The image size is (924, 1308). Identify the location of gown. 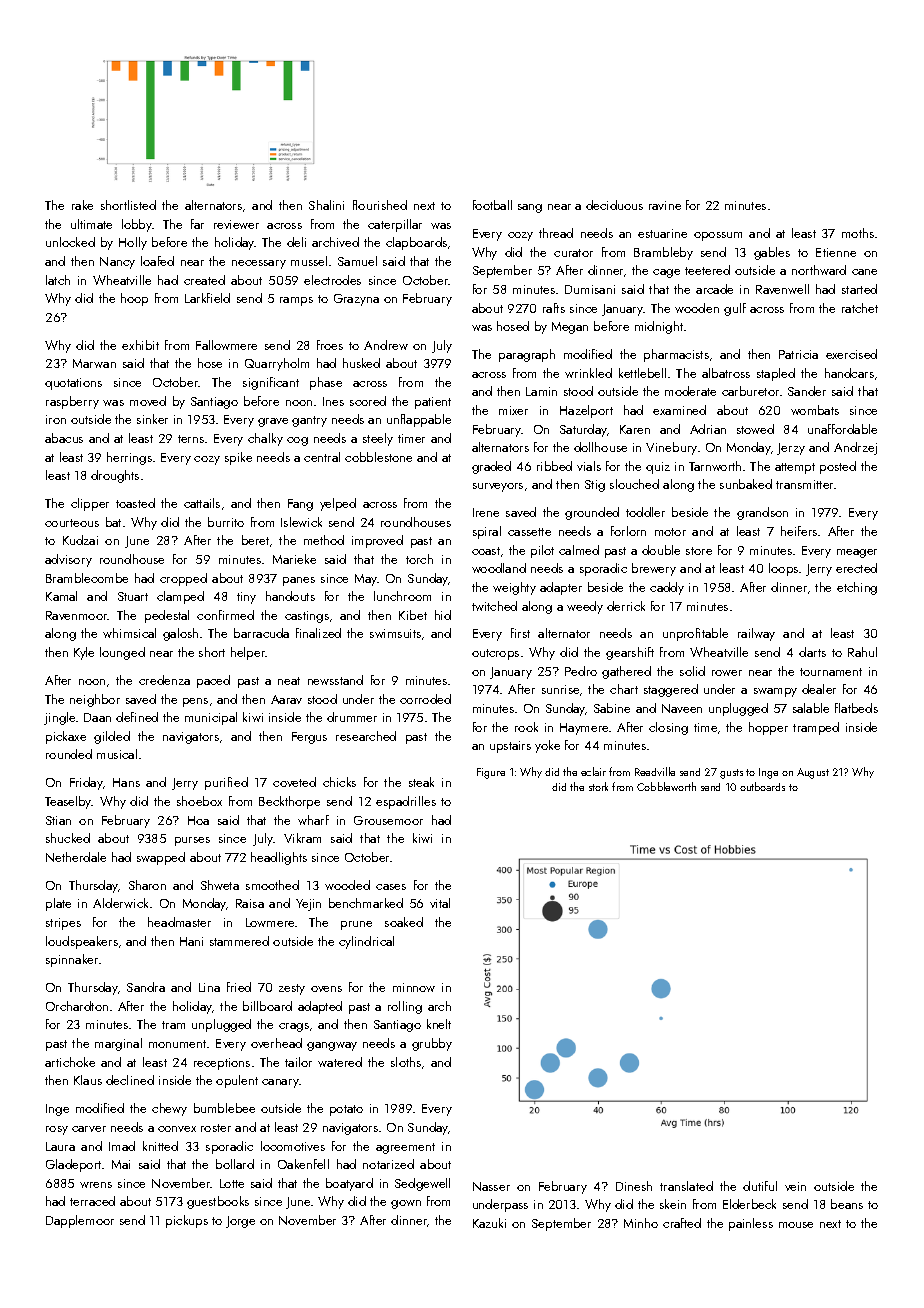
(406, 1204).
